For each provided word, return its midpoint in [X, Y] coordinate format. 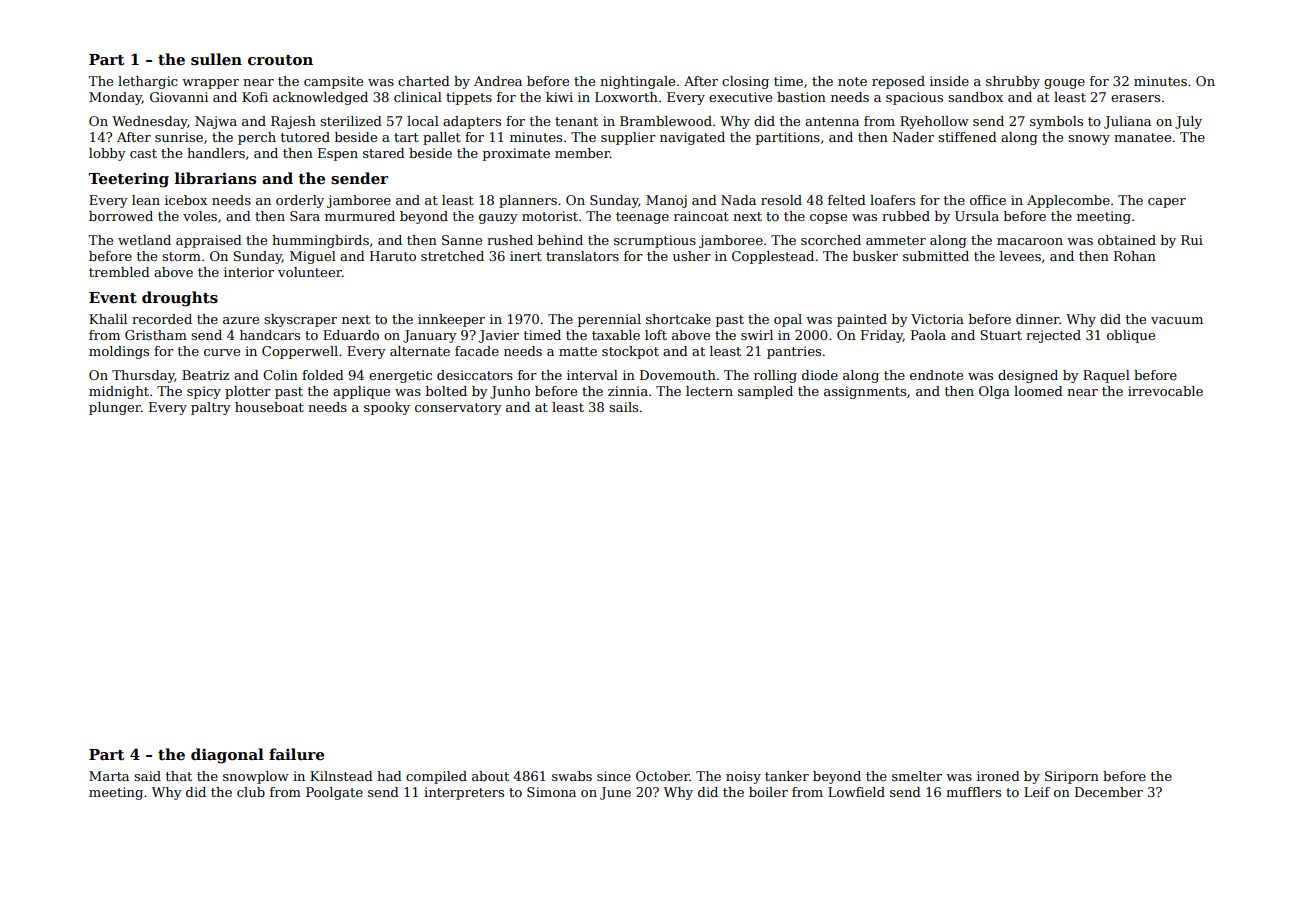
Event [113, 297]
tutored [305, 137]
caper [1167, 203]
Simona [551, 792]
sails [623, 407]
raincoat [701, 216]
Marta [109, 776]
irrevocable [1165, 391]
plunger [115, 408]
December [1109, 792]
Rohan [1135, 256]
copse [828, 219]
